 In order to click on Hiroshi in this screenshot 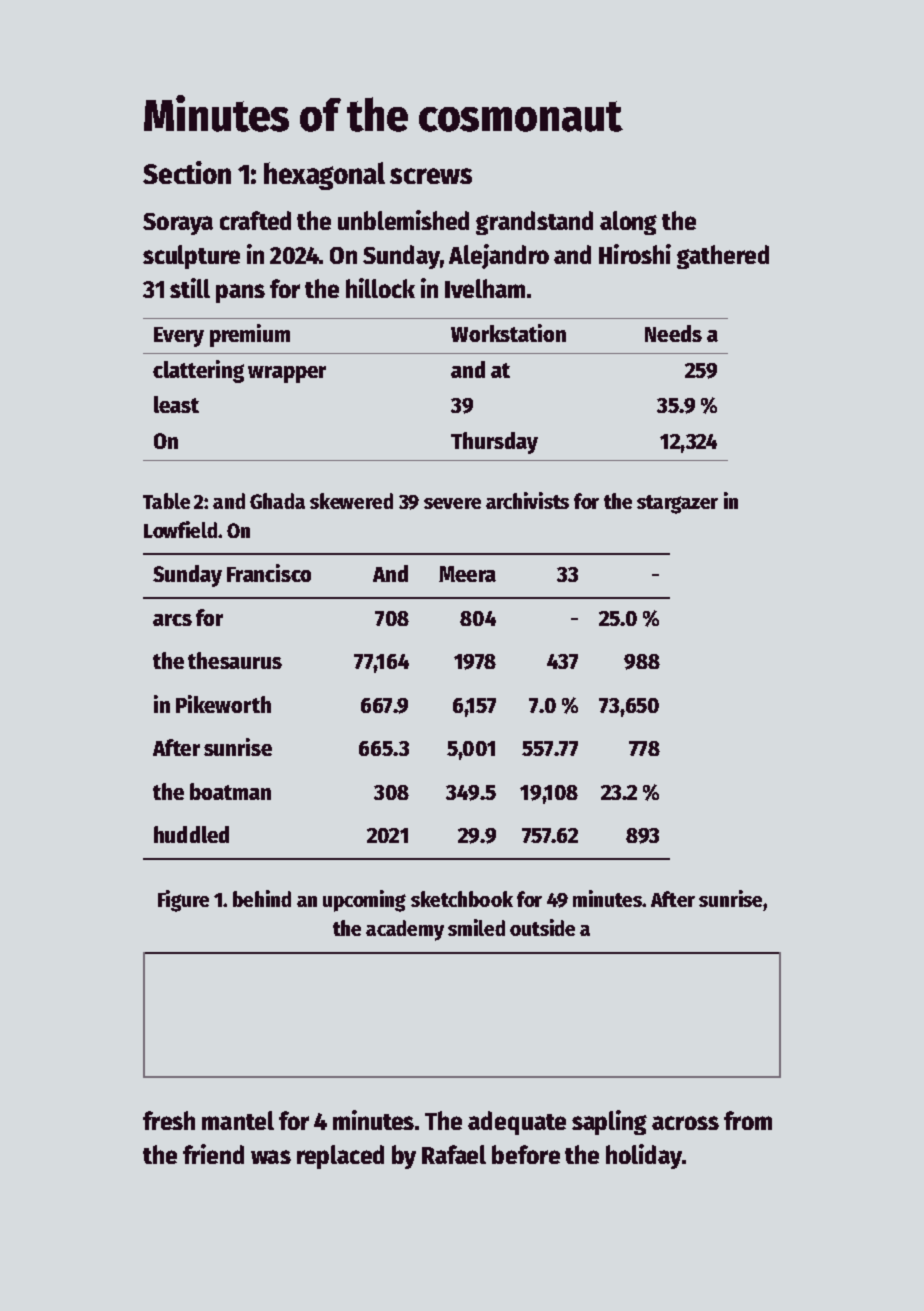, I will do `click(635, 254)`.
